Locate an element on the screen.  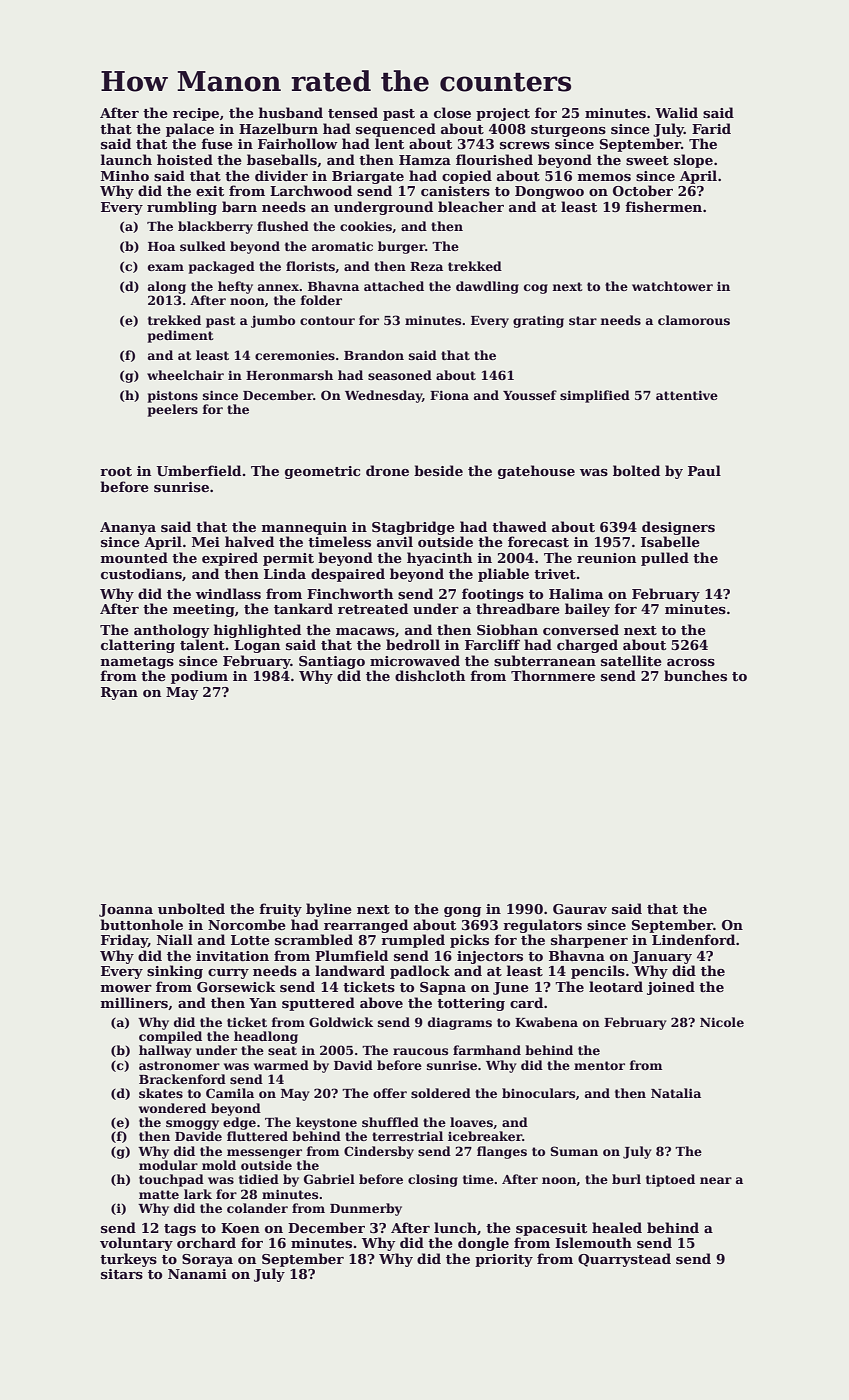
Koen is located at coordinates (240, 1228).
